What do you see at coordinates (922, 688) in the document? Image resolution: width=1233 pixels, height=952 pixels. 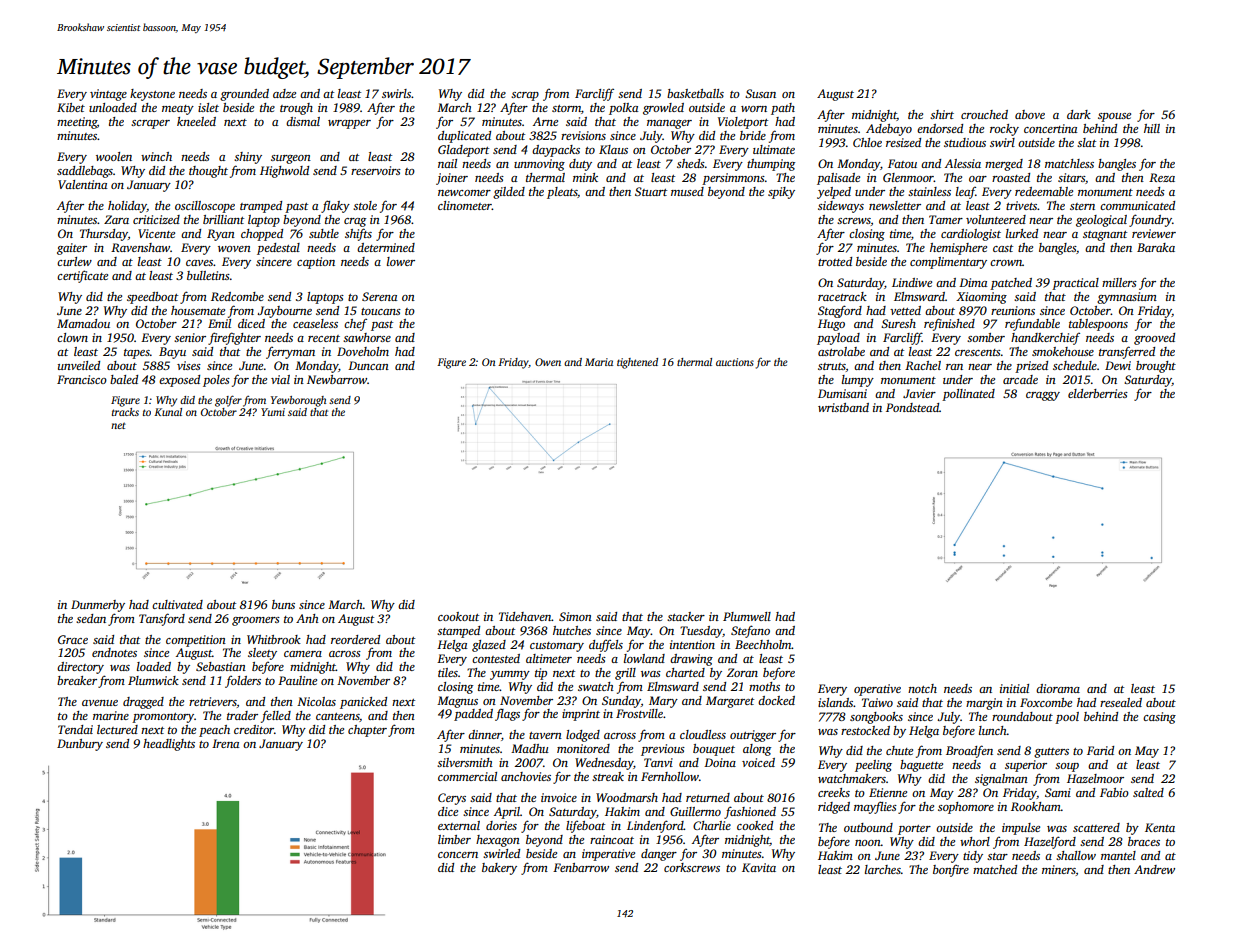 I see `notch` at bounding box center [922, 688].
